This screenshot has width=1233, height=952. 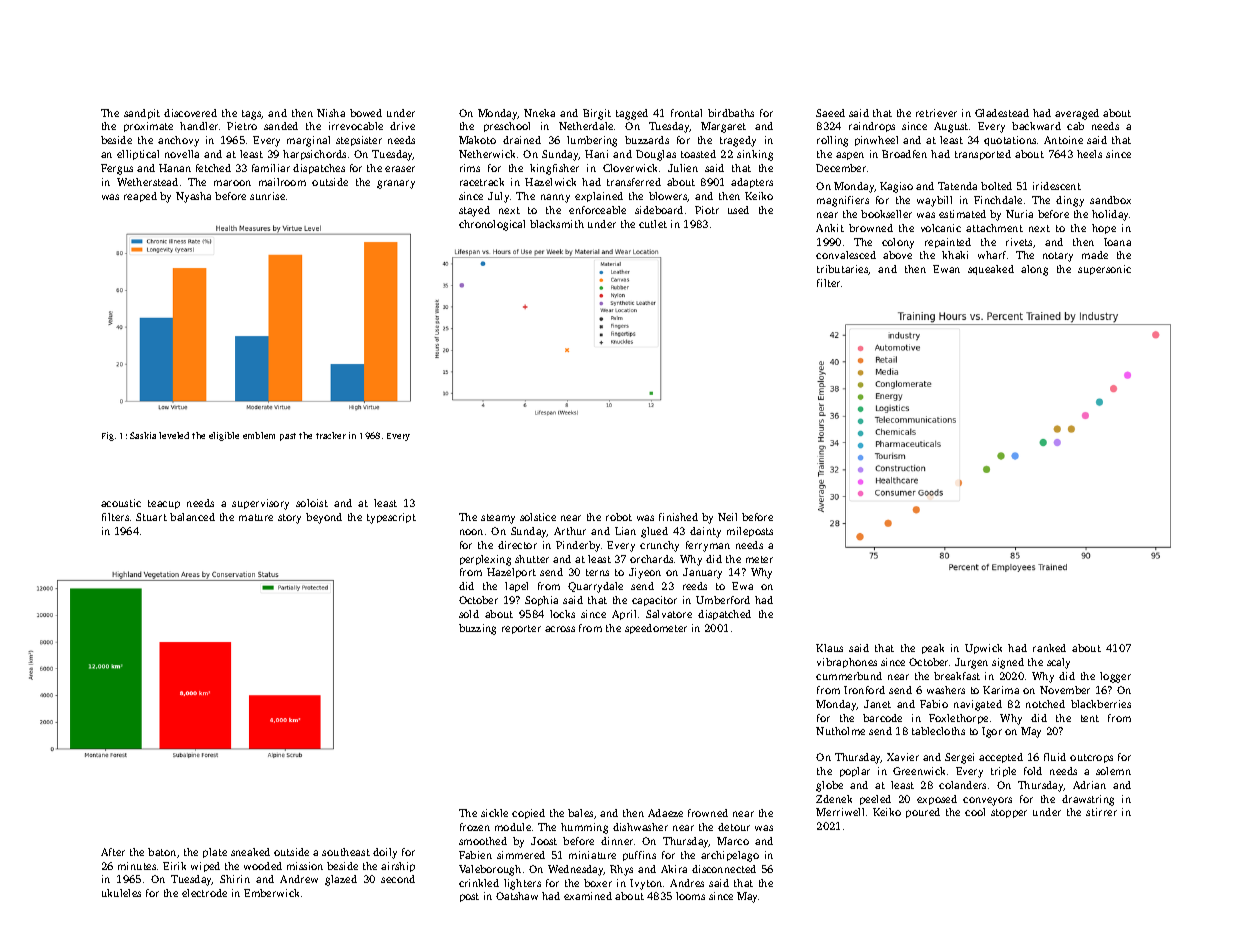 What do you see at coordinates (727, 517) in the screenshot?
I see `Neil` at bounding box center [727, 517].
